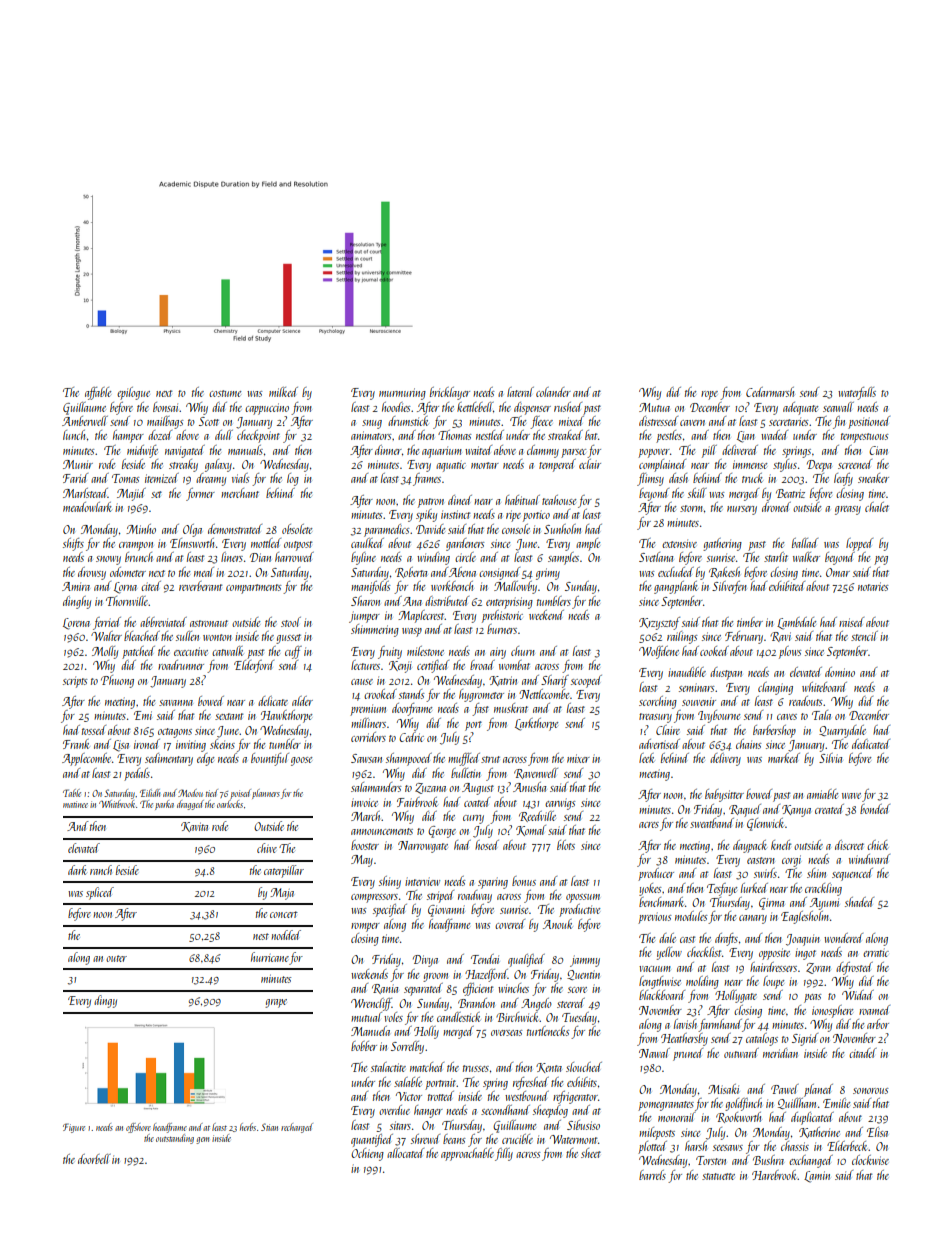  I want to click on dingy, so click(105, 1001).
